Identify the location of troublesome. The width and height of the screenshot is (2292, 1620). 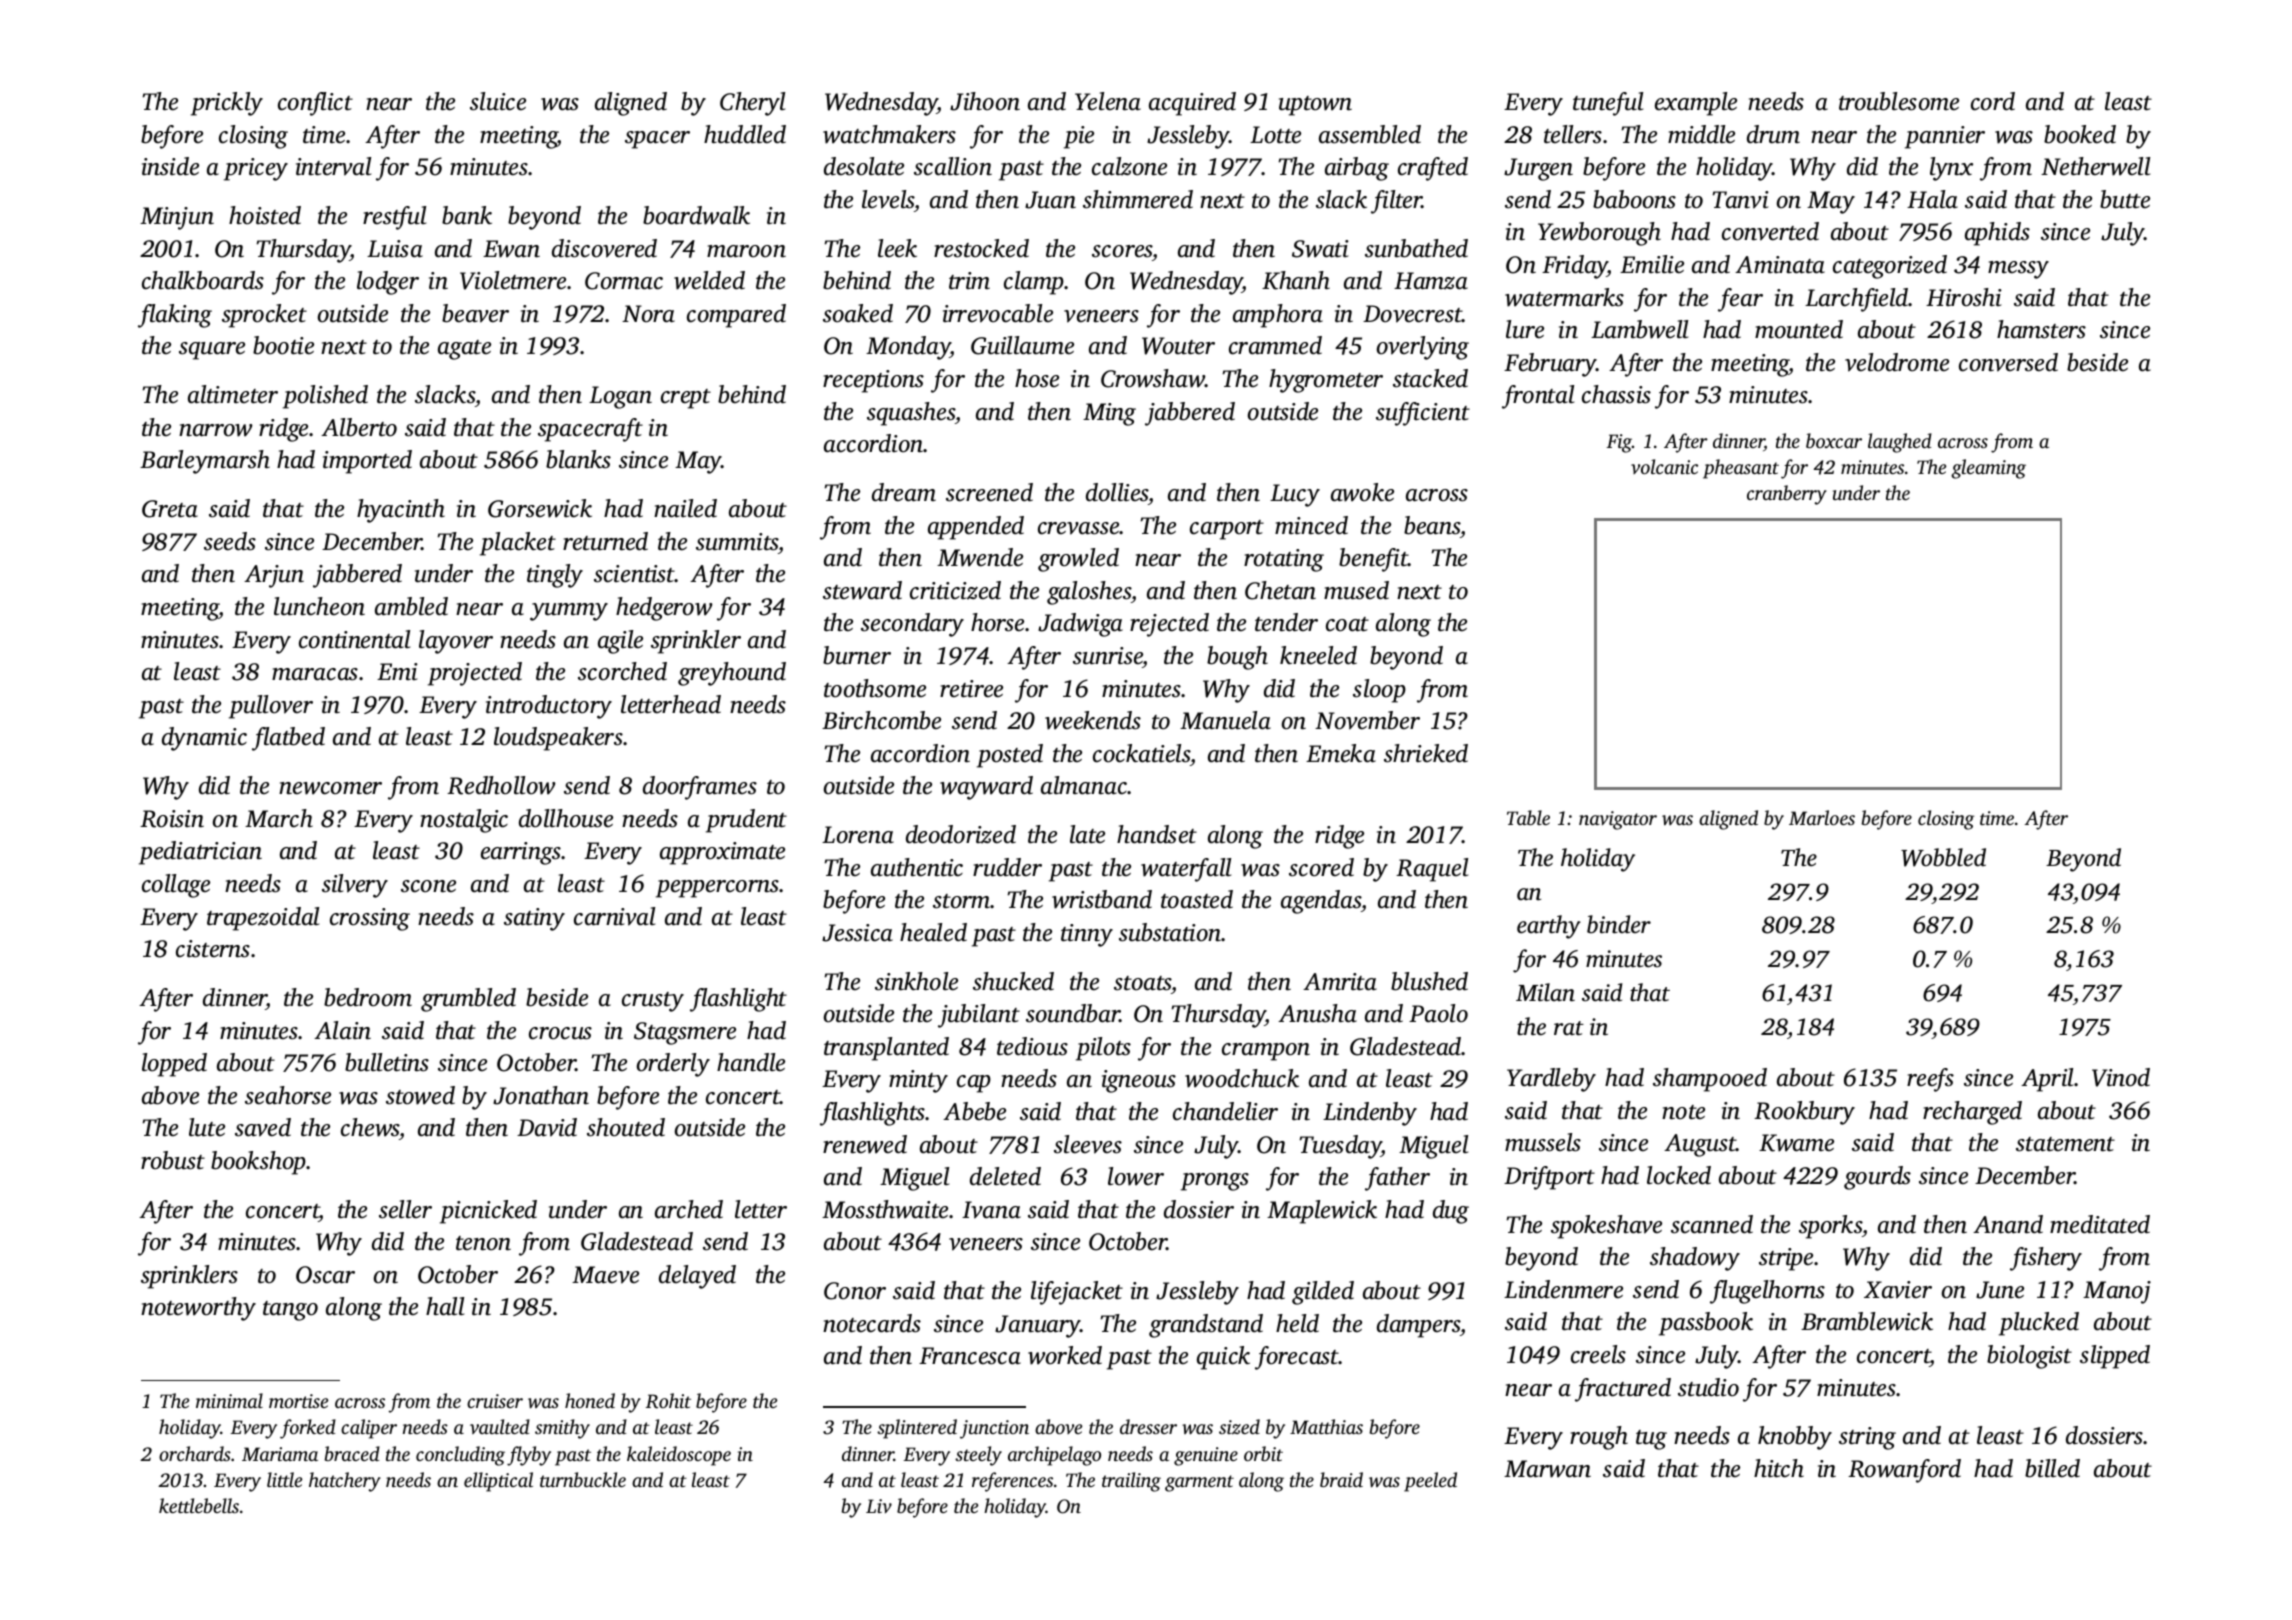
(1899, 101).
